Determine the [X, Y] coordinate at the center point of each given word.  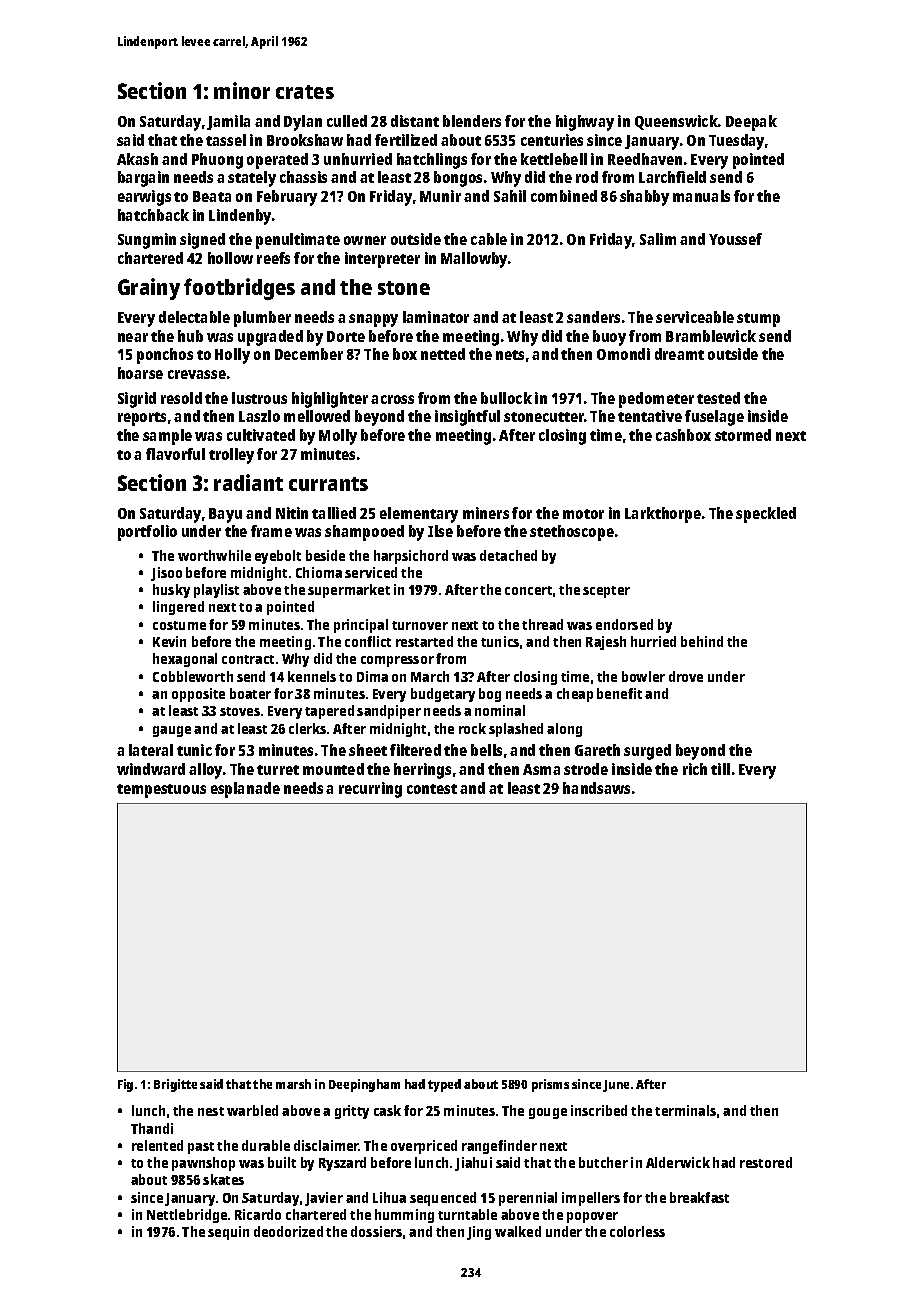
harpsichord [411, 557]
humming [404, 1216]
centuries [552, 140]
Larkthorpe [663, 515]
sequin [228, 1233]
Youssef [735, 239]
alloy [205, 771]
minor [242, 90]
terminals [685, 1110]
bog [490, 695]
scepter [606, 592]
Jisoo [166, 574]
